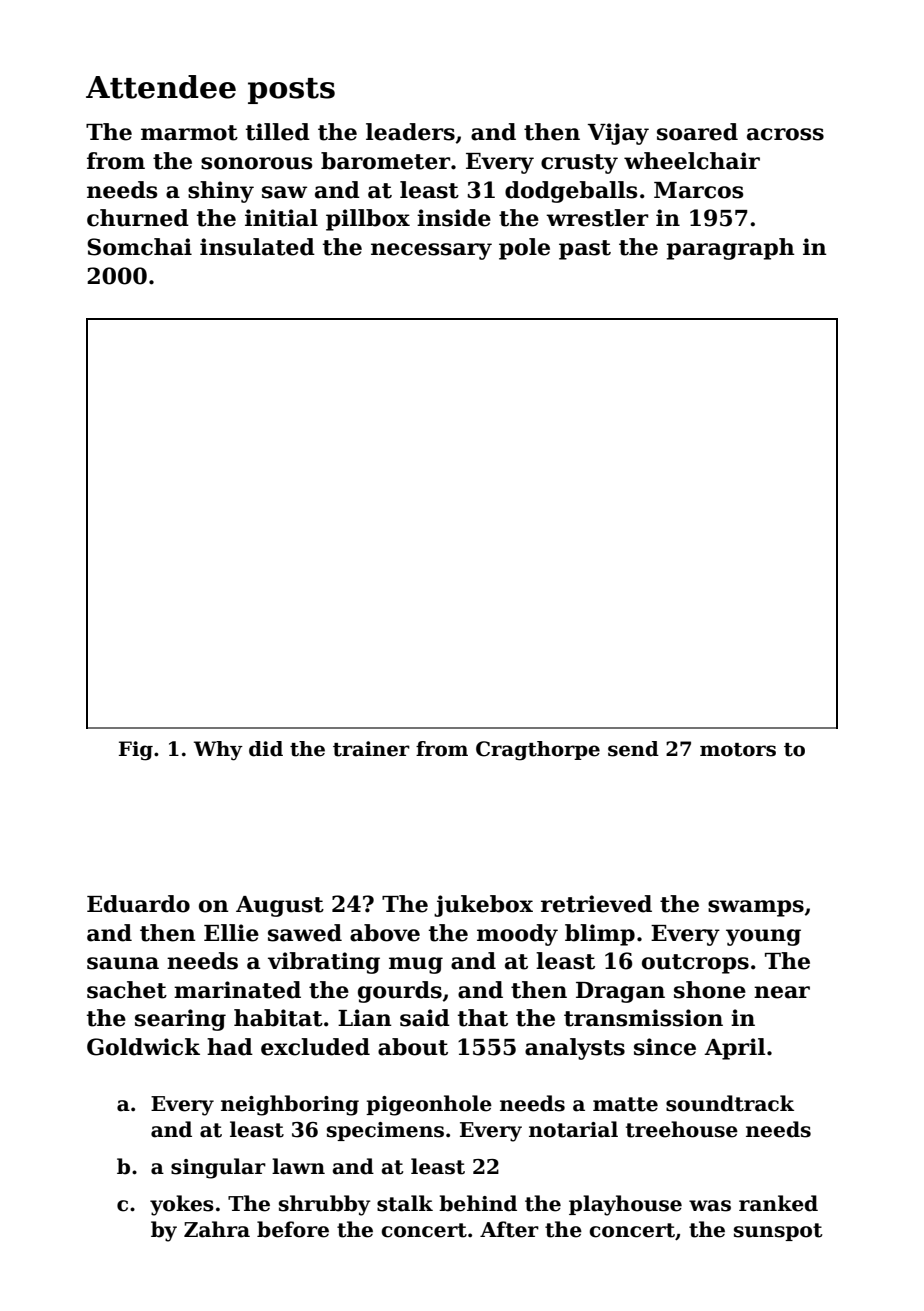  I want to click on After, so click(509, 1229).
